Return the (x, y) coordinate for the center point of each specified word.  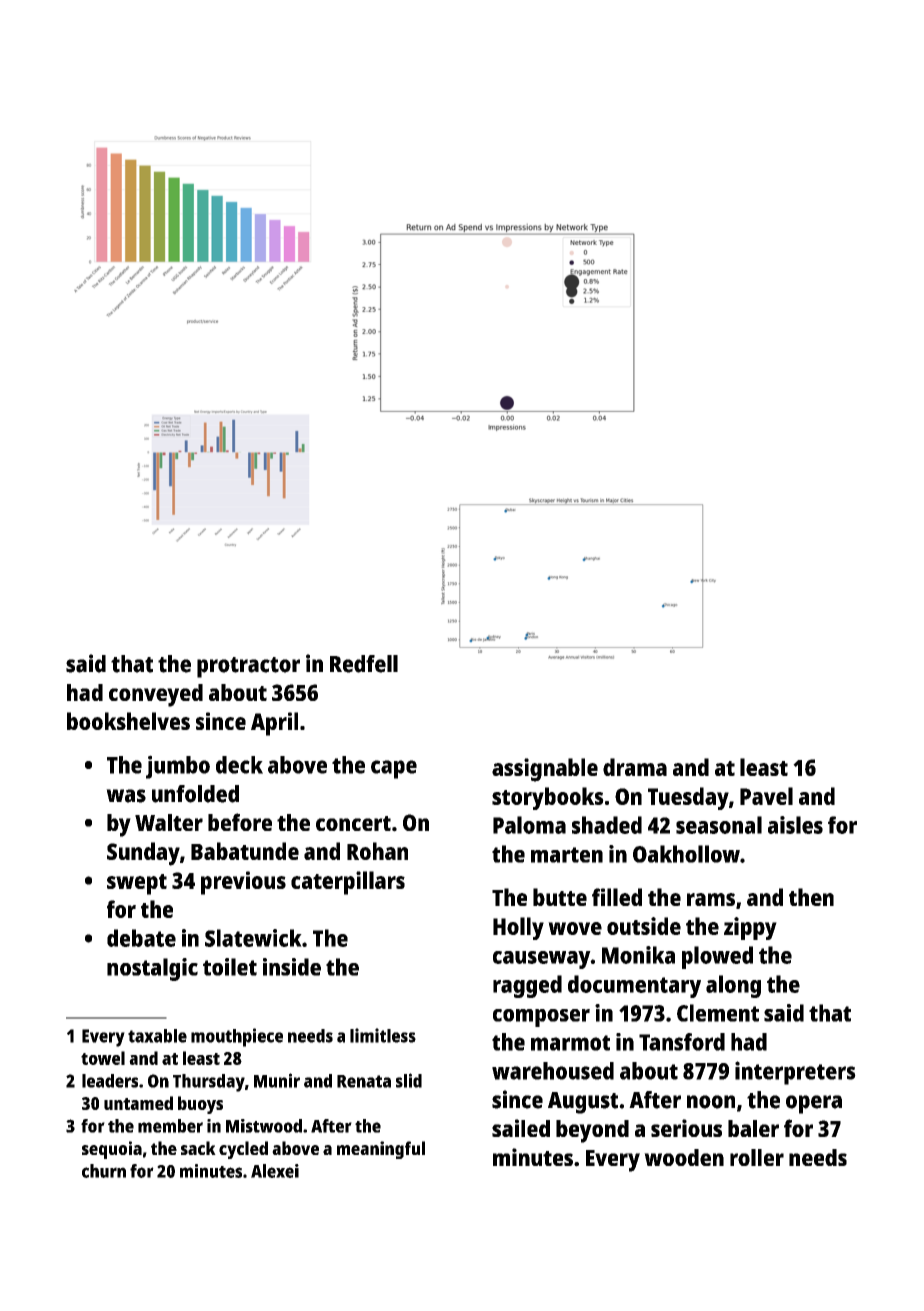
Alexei (275, 1171)
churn (104, 1171)
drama (635, 767)
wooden (684, 1157)
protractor (248, 667)
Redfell (364, 664)
